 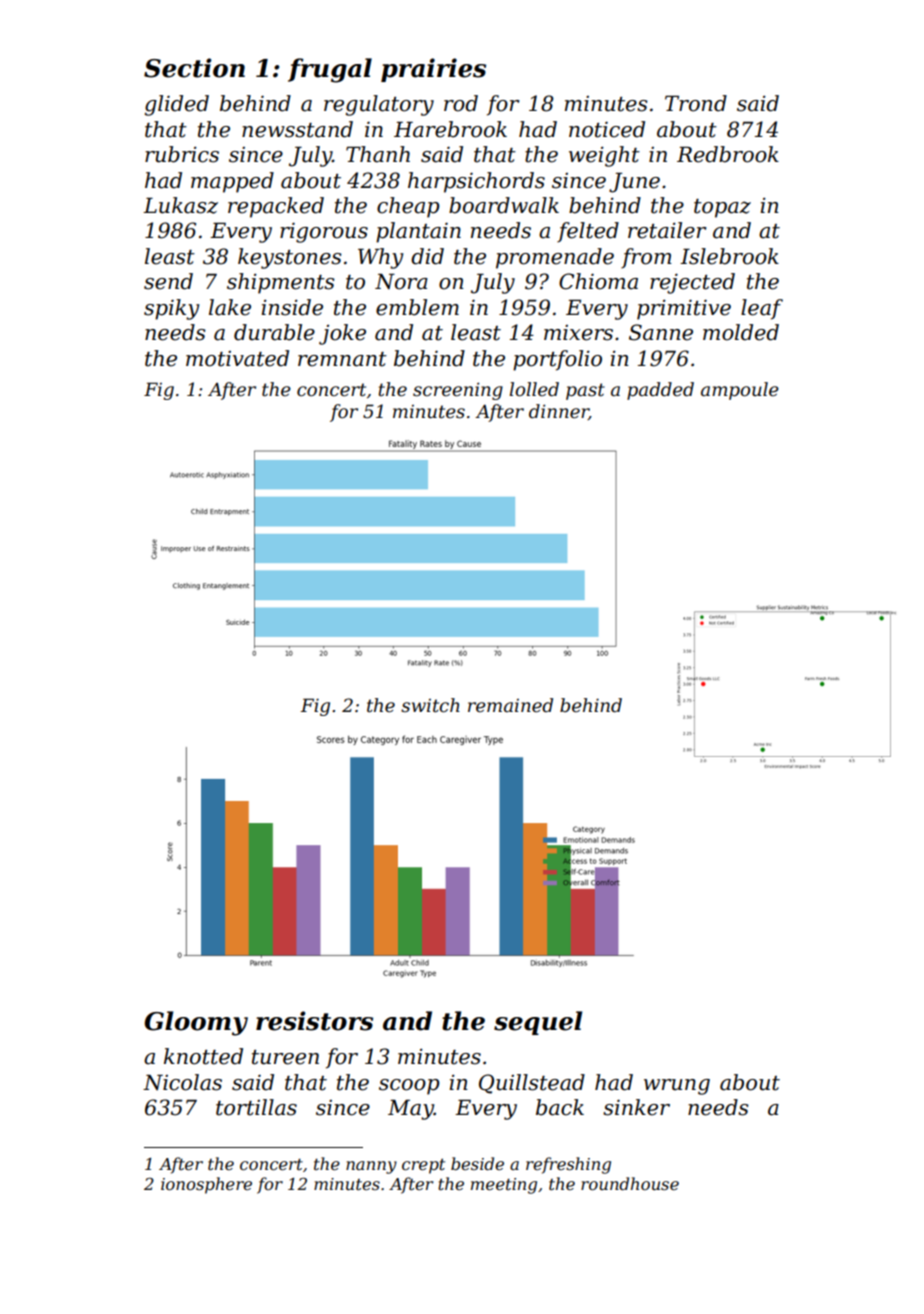 What do you see at coordinates (476, 182) in the screenshot?
I see `harpsichords` at bounding box center [476, 182].
